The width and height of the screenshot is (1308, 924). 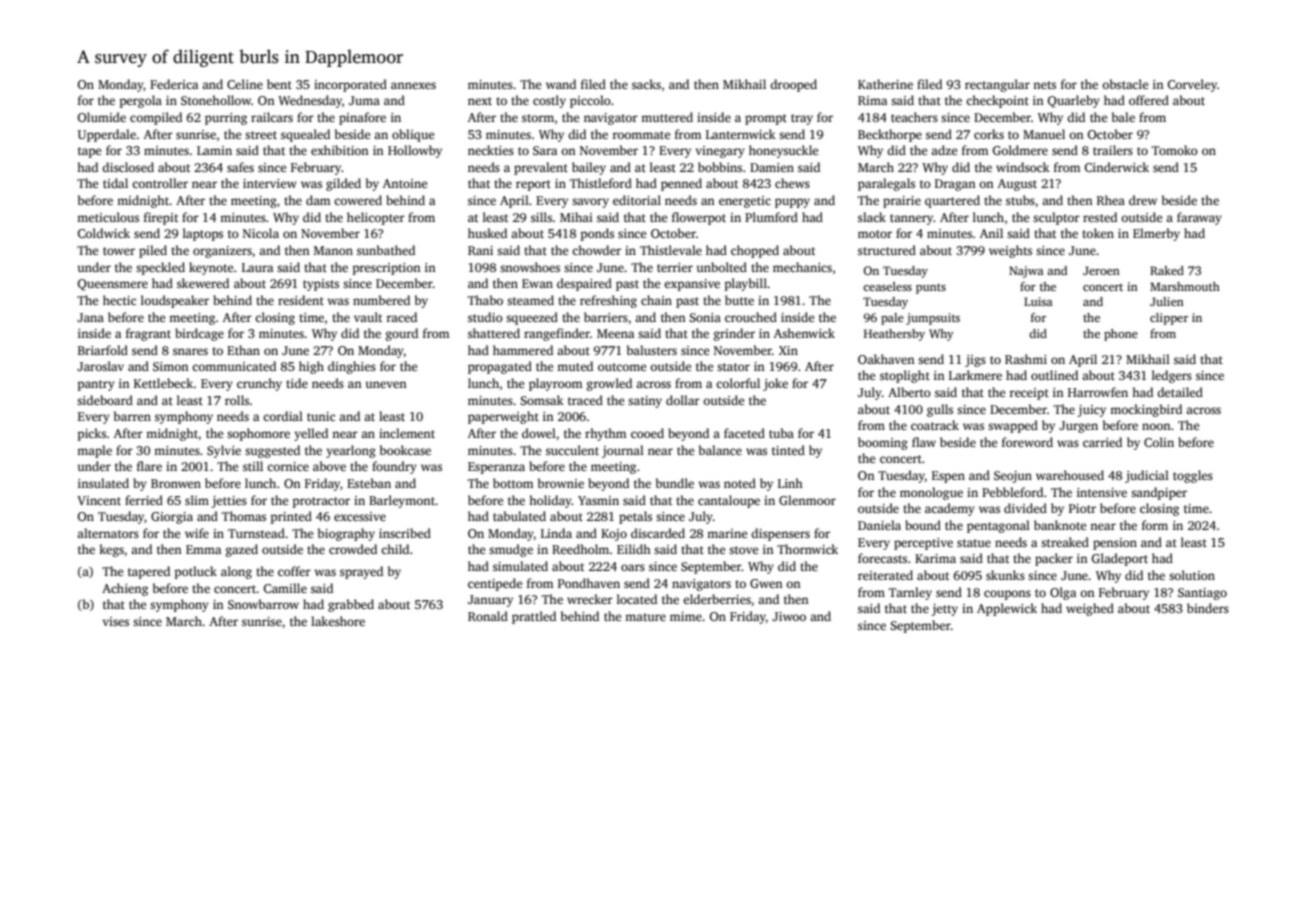 What do you see at coordinates (675, 483) in the screenshot?
I see `bundle` at bounding box center [675, 483].
